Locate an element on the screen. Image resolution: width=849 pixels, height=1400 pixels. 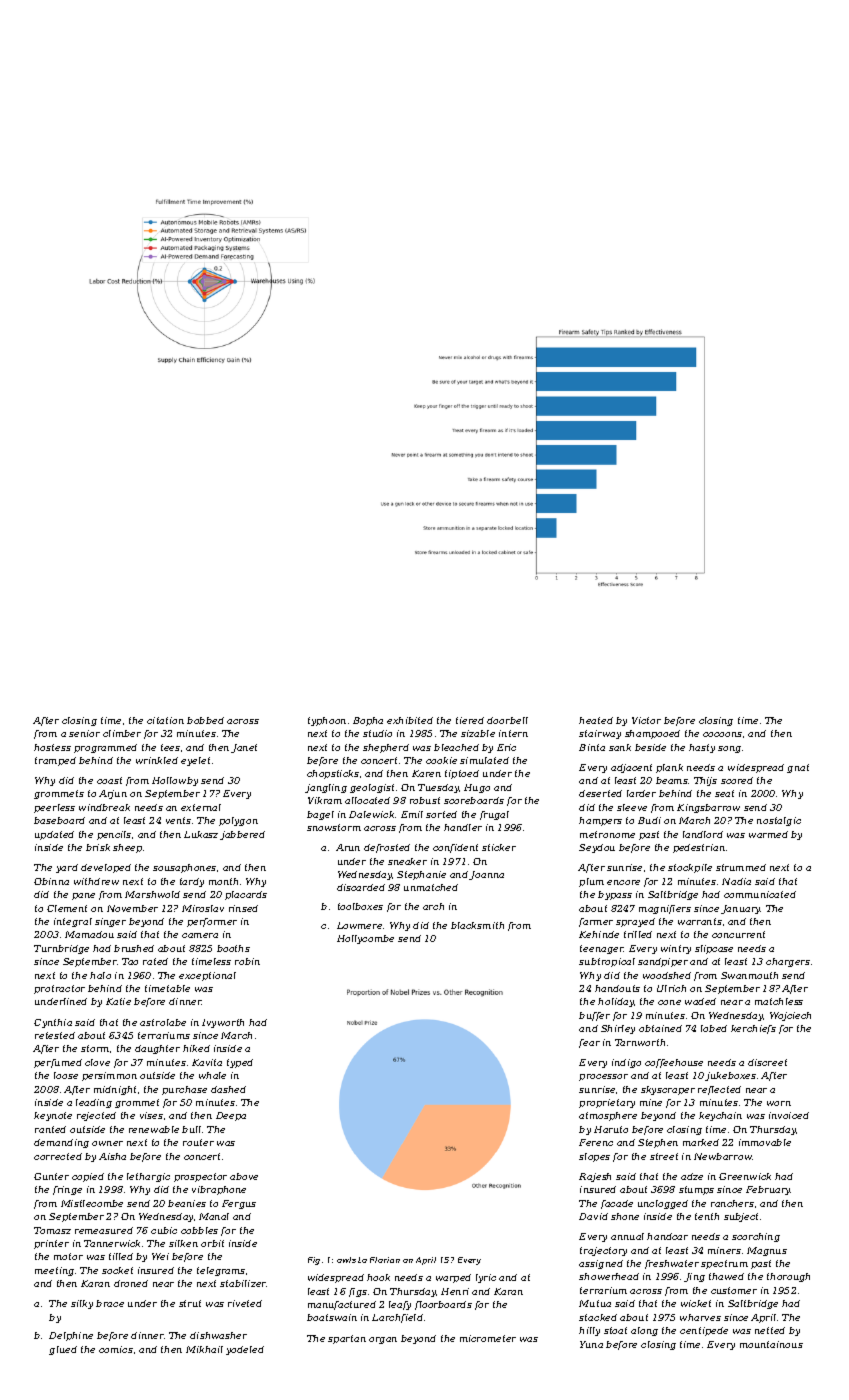
shepherd is located at coordinates (386, 748).
